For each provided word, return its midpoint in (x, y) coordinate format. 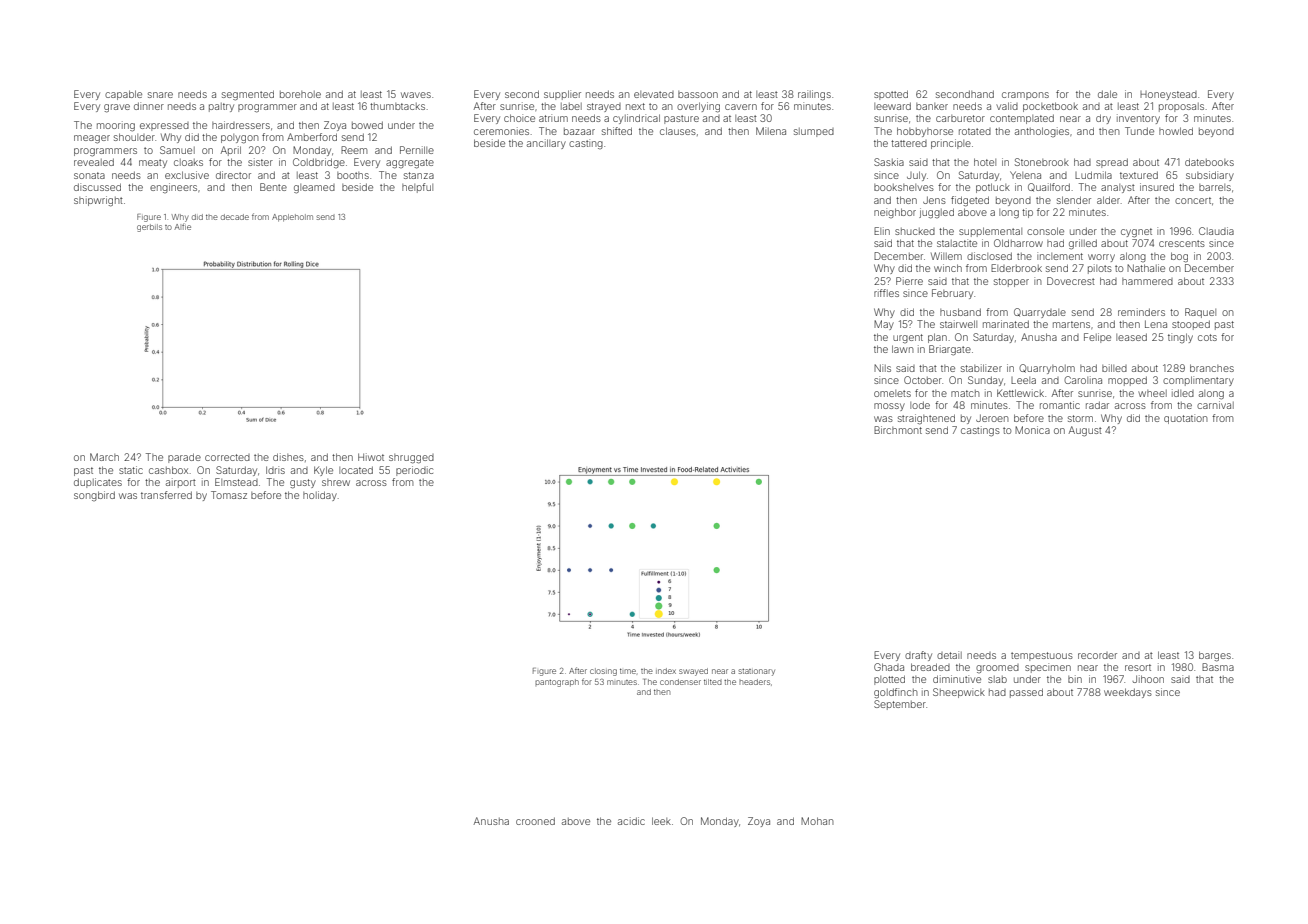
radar (1097, 405)
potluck (993, 188)
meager (92, 139)
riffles (886, 293)
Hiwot (371, 457)
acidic (631, 821)
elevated (654, 94)
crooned (535, 821)
